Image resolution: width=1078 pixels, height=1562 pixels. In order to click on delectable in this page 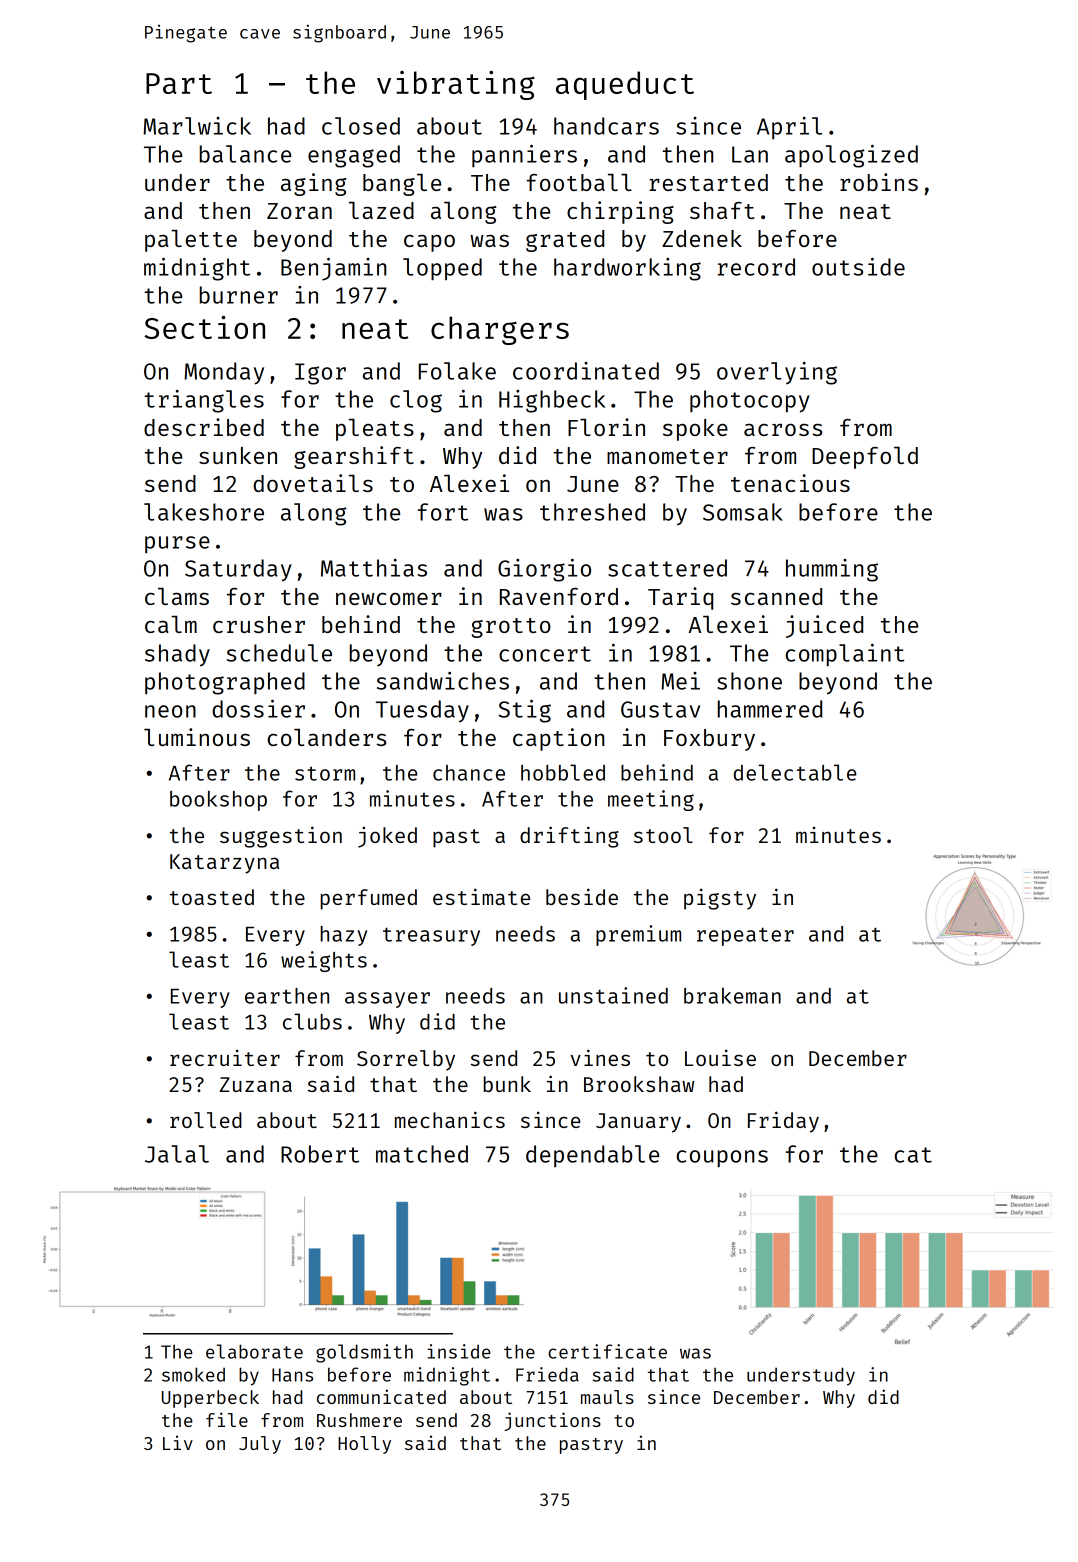, I will do `click(795, 772)`.
